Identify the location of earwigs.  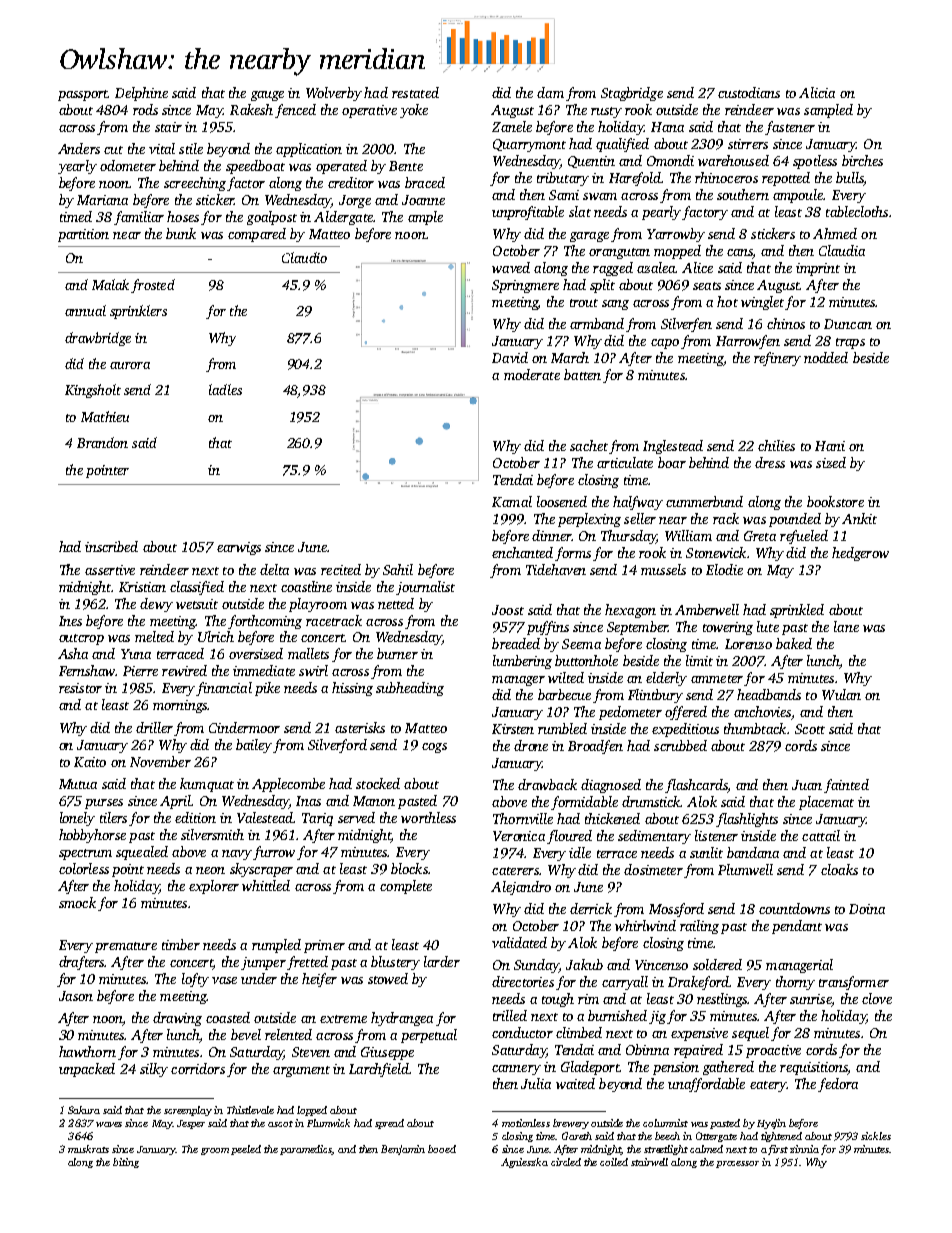
(239, 548).
